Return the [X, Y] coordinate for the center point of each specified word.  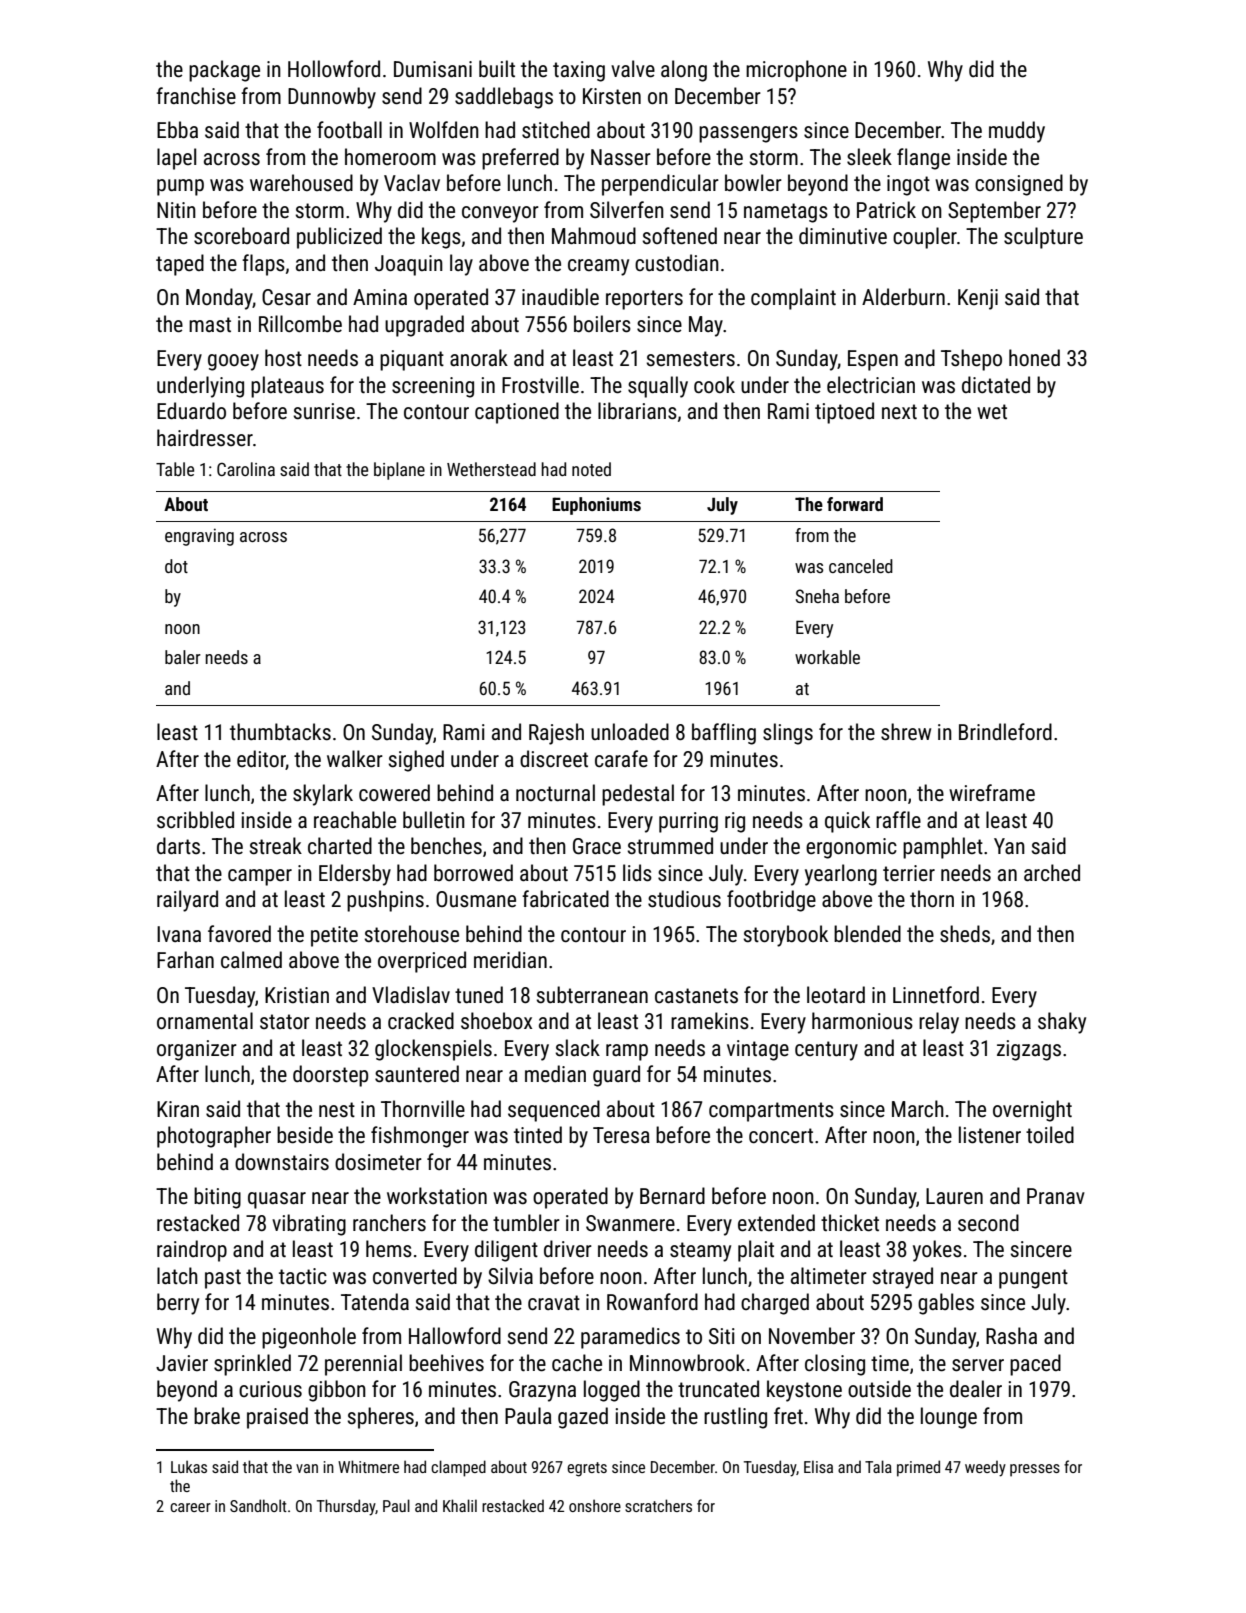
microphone [796, 71]
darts [178, 845]
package [224, 71]
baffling [724, 734]
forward [855, 504]
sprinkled [252, 1365]
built [497, 68]
